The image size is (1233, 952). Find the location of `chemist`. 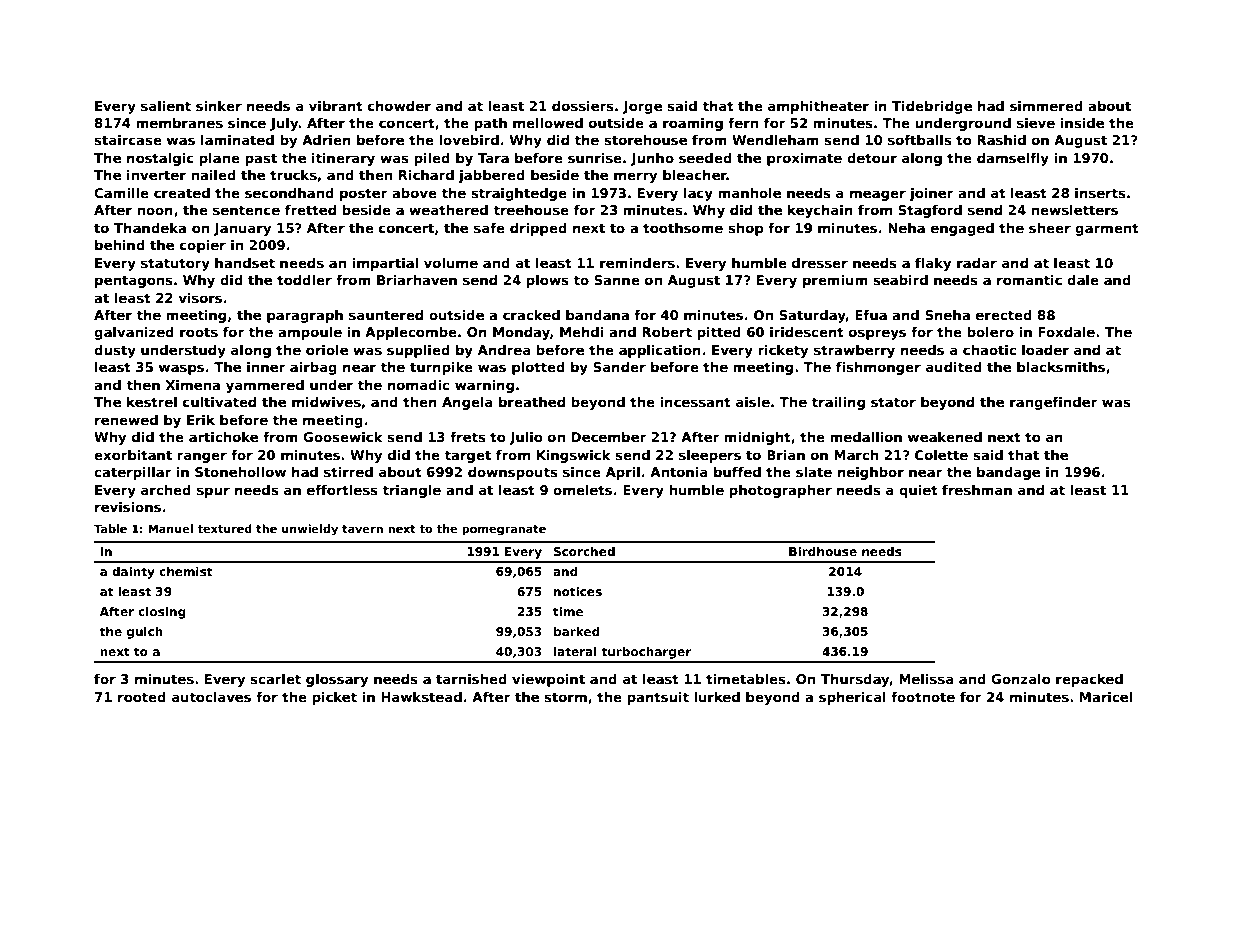

chemist is located at coordinates (185, 571).
